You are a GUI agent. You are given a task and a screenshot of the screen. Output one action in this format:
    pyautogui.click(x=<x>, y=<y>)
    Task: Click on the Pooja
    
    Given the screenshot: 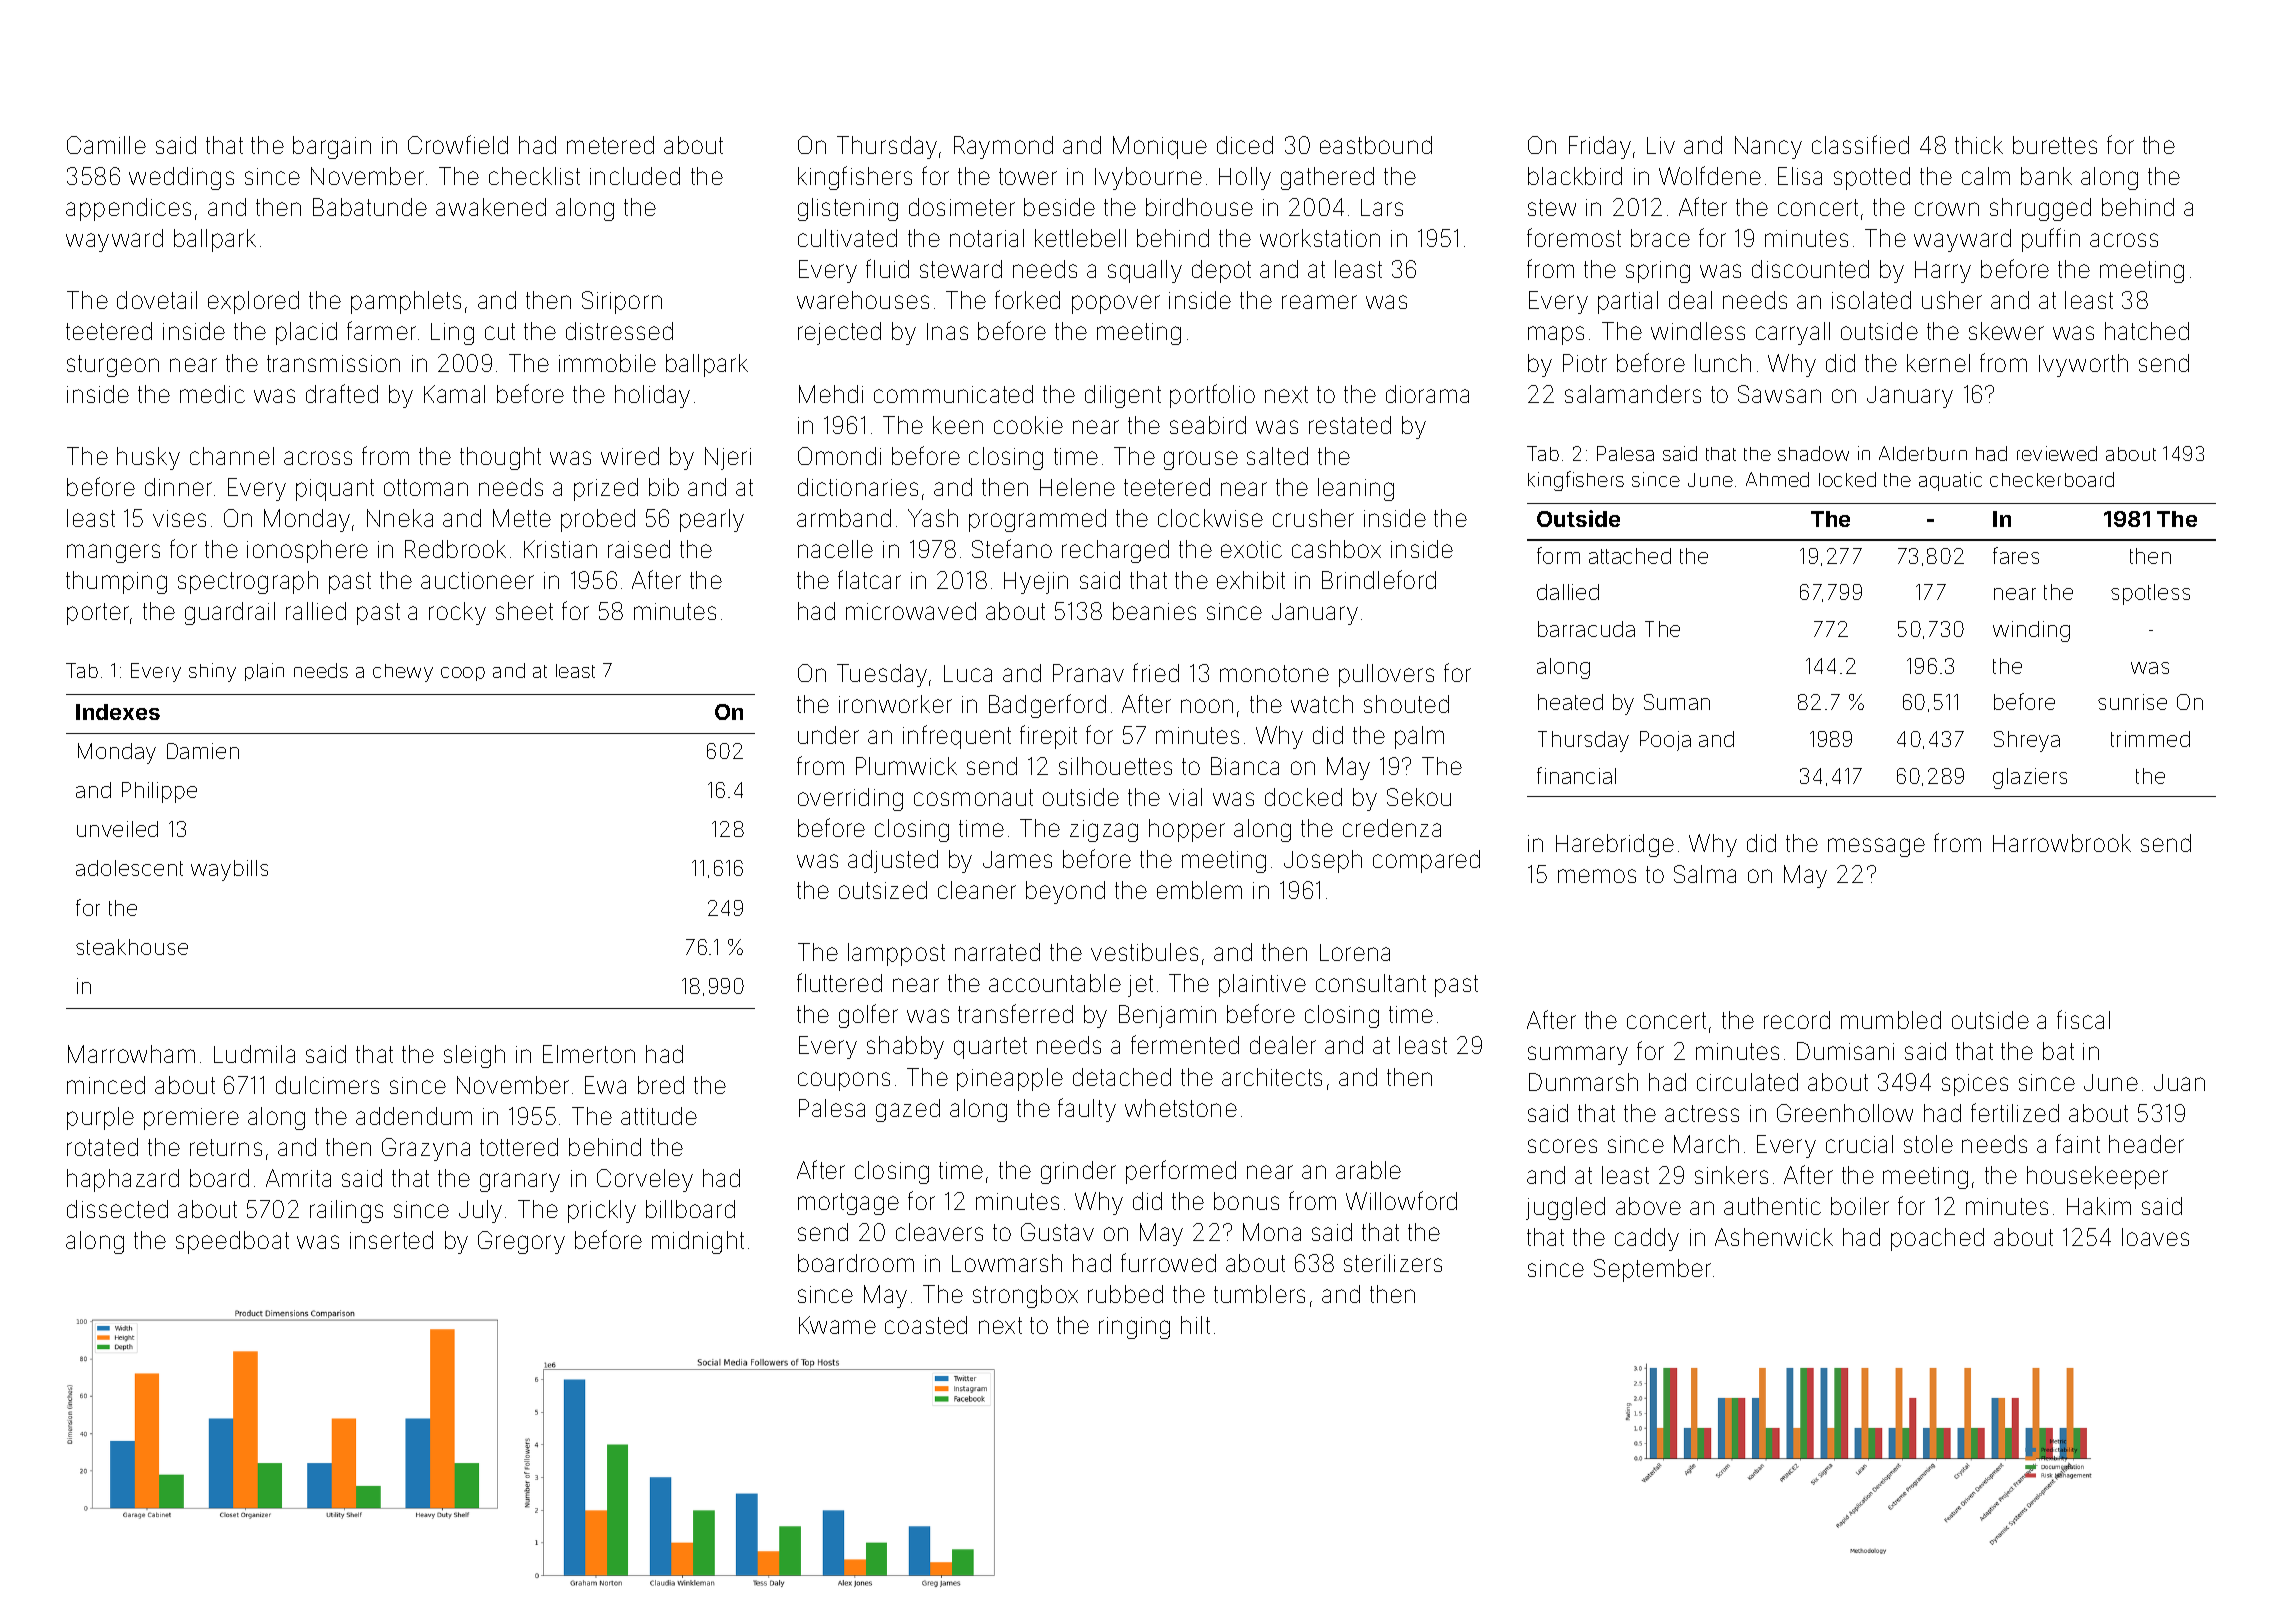 What is the action you would take?
    pyautogui.click(x=1665, y=741)
